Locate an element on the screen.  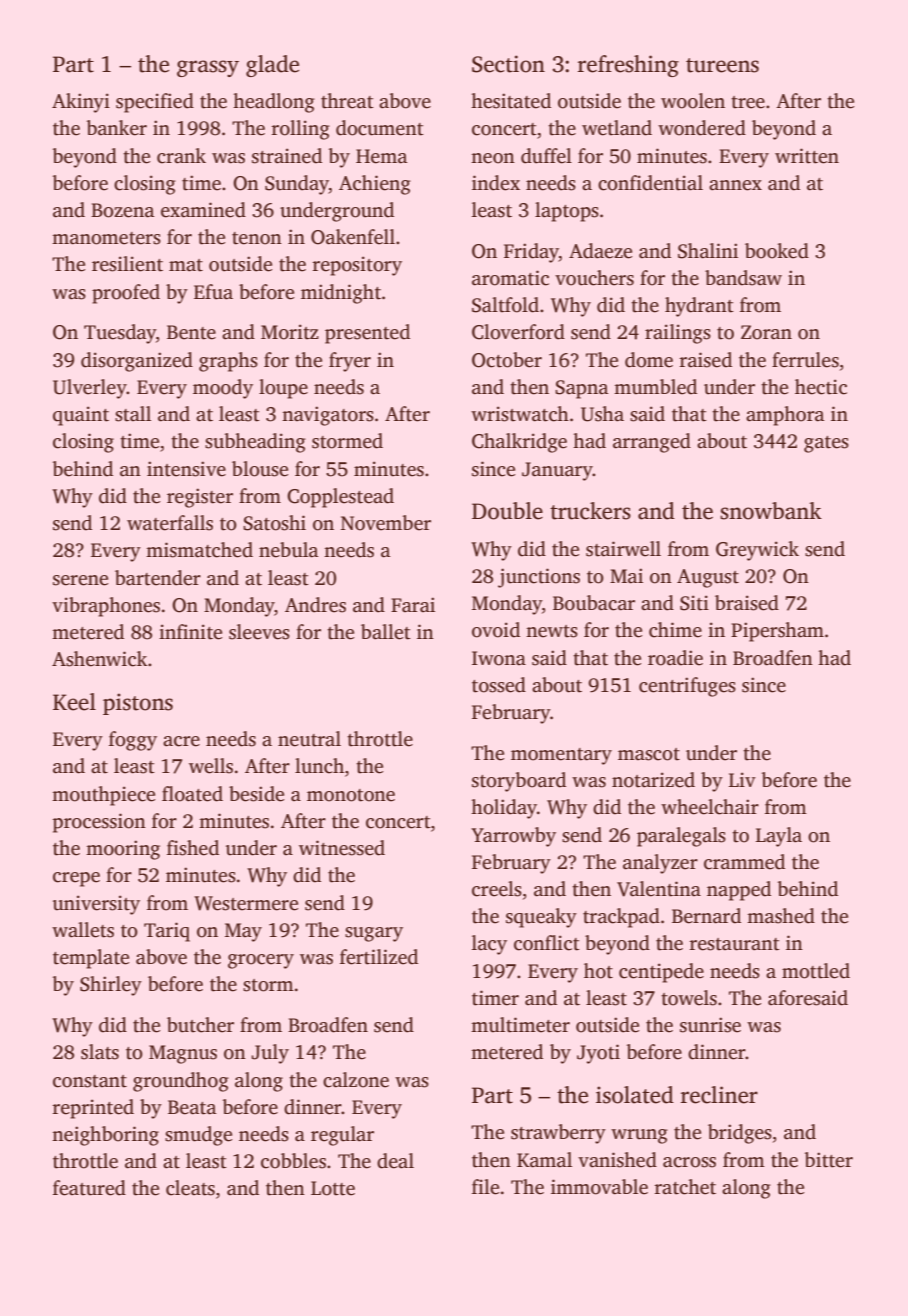
pistons is located at coordinates (138, 704).
